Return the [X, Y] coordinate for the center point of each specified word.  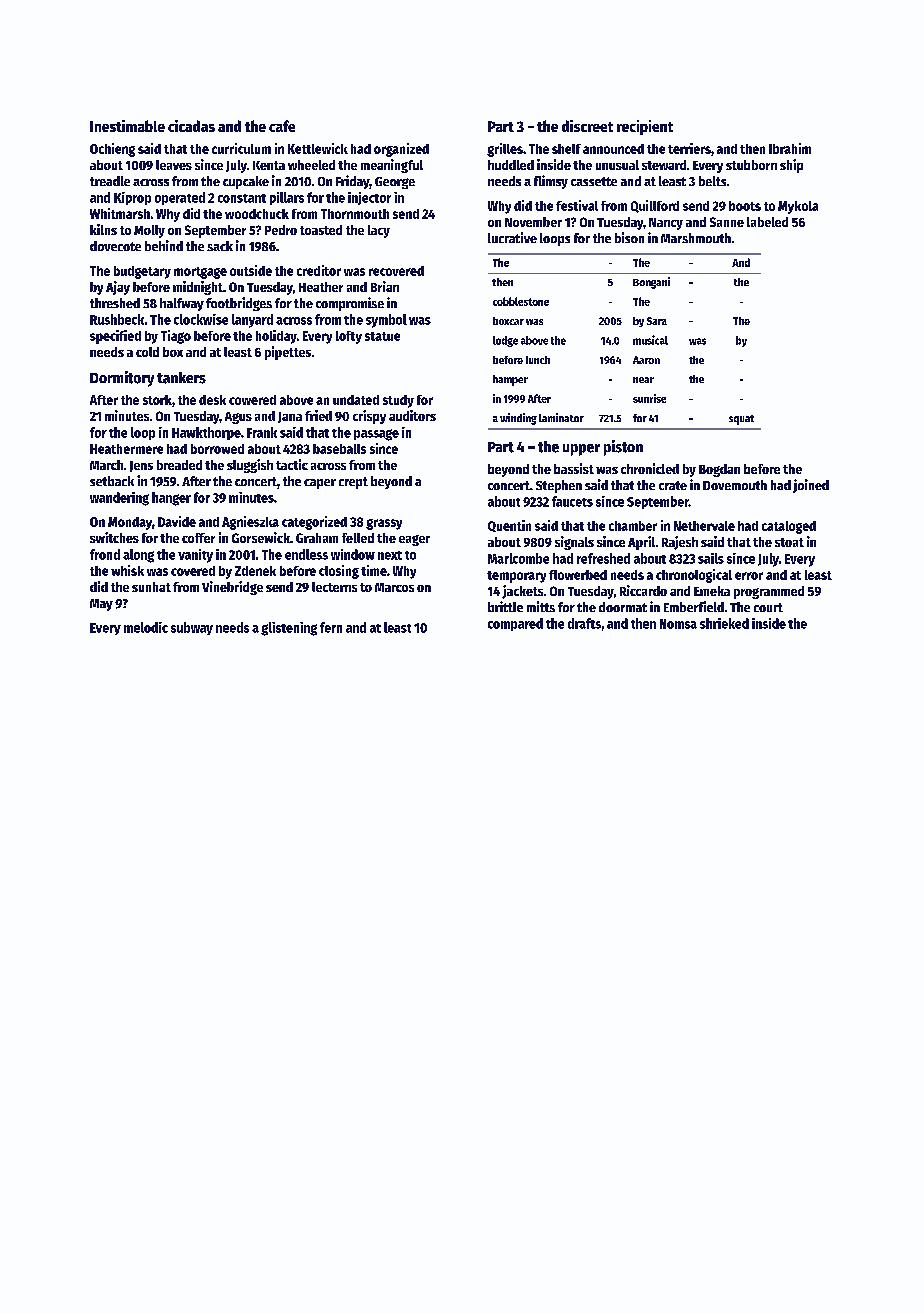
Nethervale [704, 526]
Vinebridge [232, 588]
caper [320, 484]
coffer [198, 538]
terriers [689, 148]
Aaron [646, 360]
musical [650, 340]
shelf [566, 149]
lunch [538, 360]
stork [157, 400]
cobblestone [521, 301]
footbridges [239, 304]
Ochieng [112, 150]
